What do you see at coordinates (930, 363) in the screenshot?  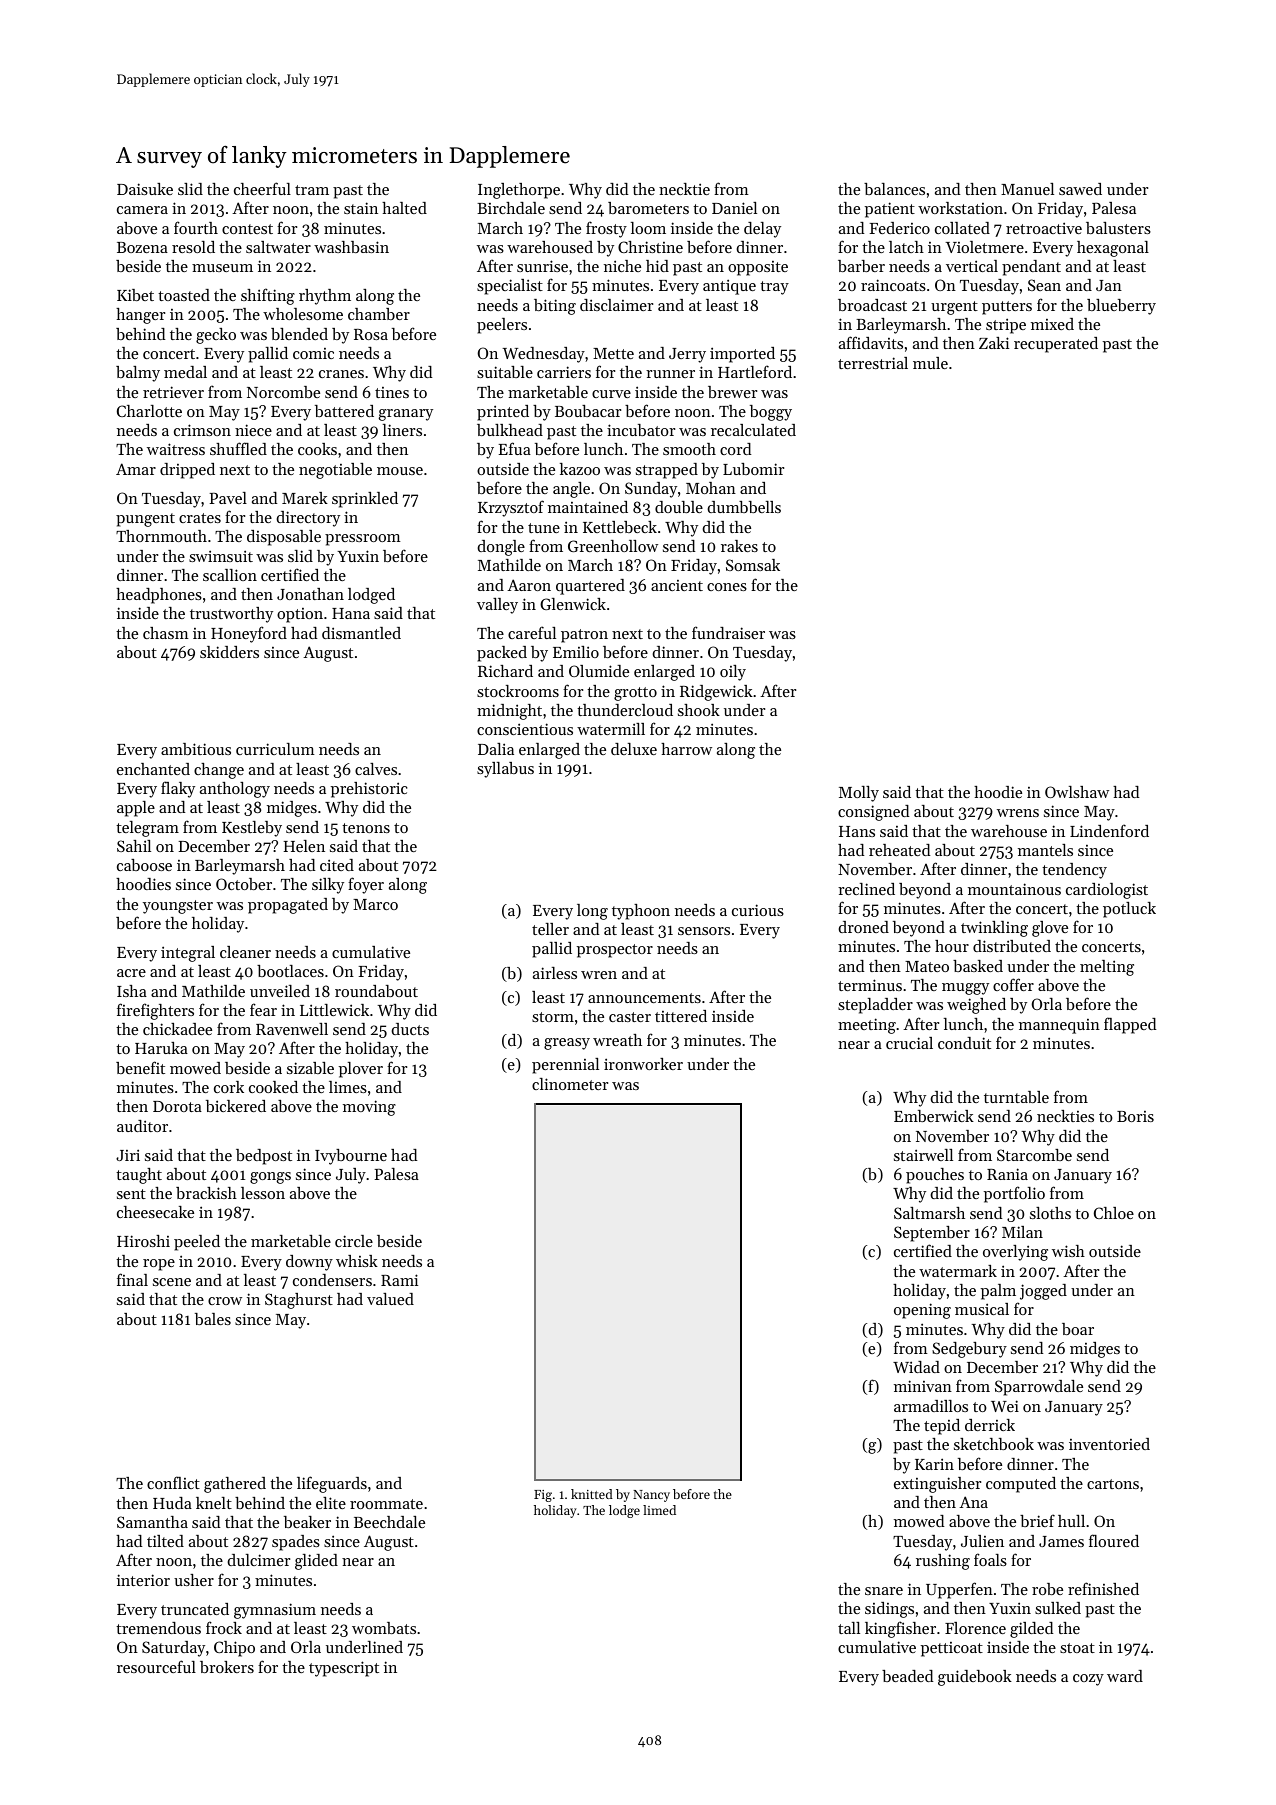 I see `mule` at bounding box center [930, 363].
